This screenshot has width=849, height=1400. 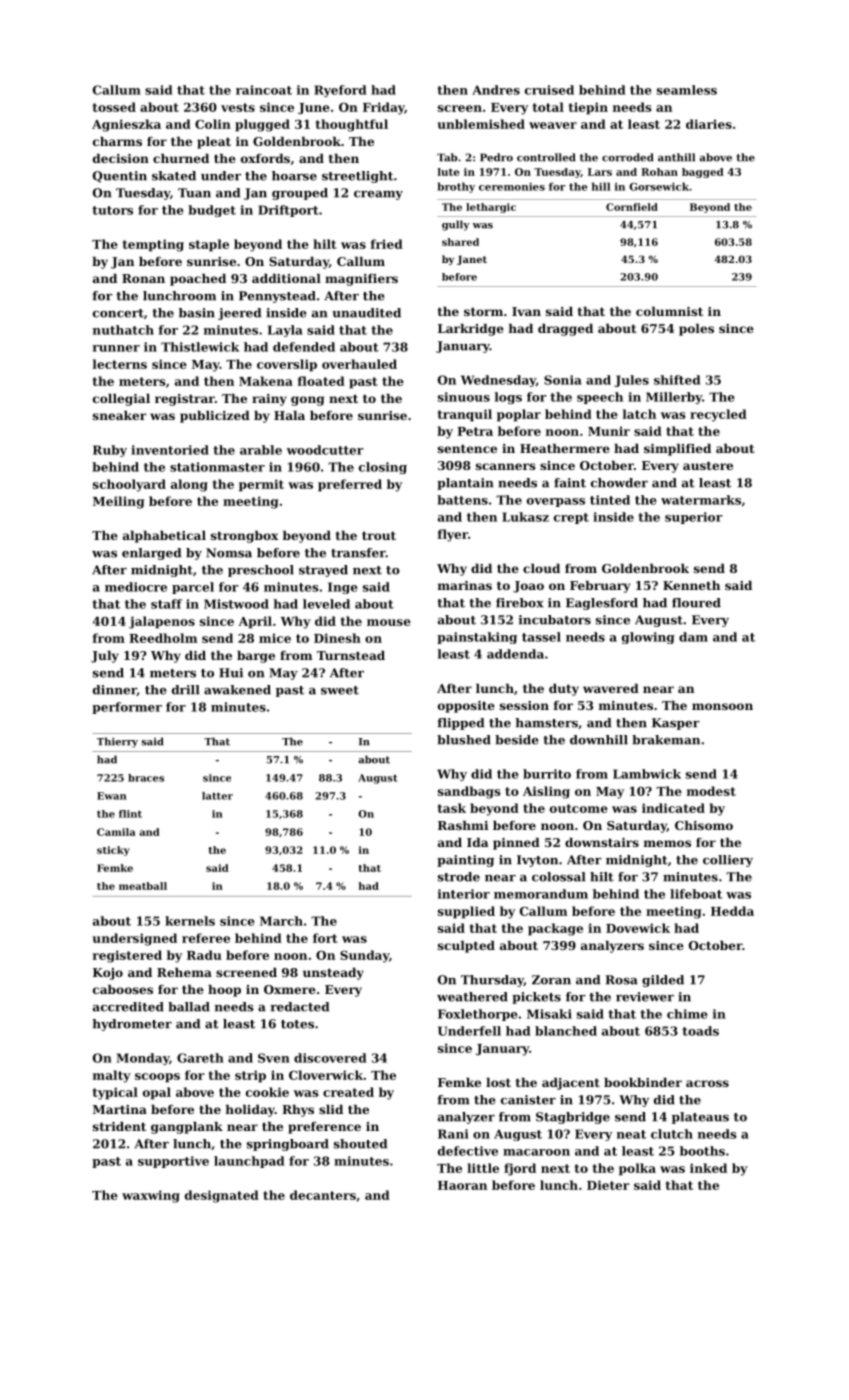 I want to click on concert, so click(x=118, y=313).
